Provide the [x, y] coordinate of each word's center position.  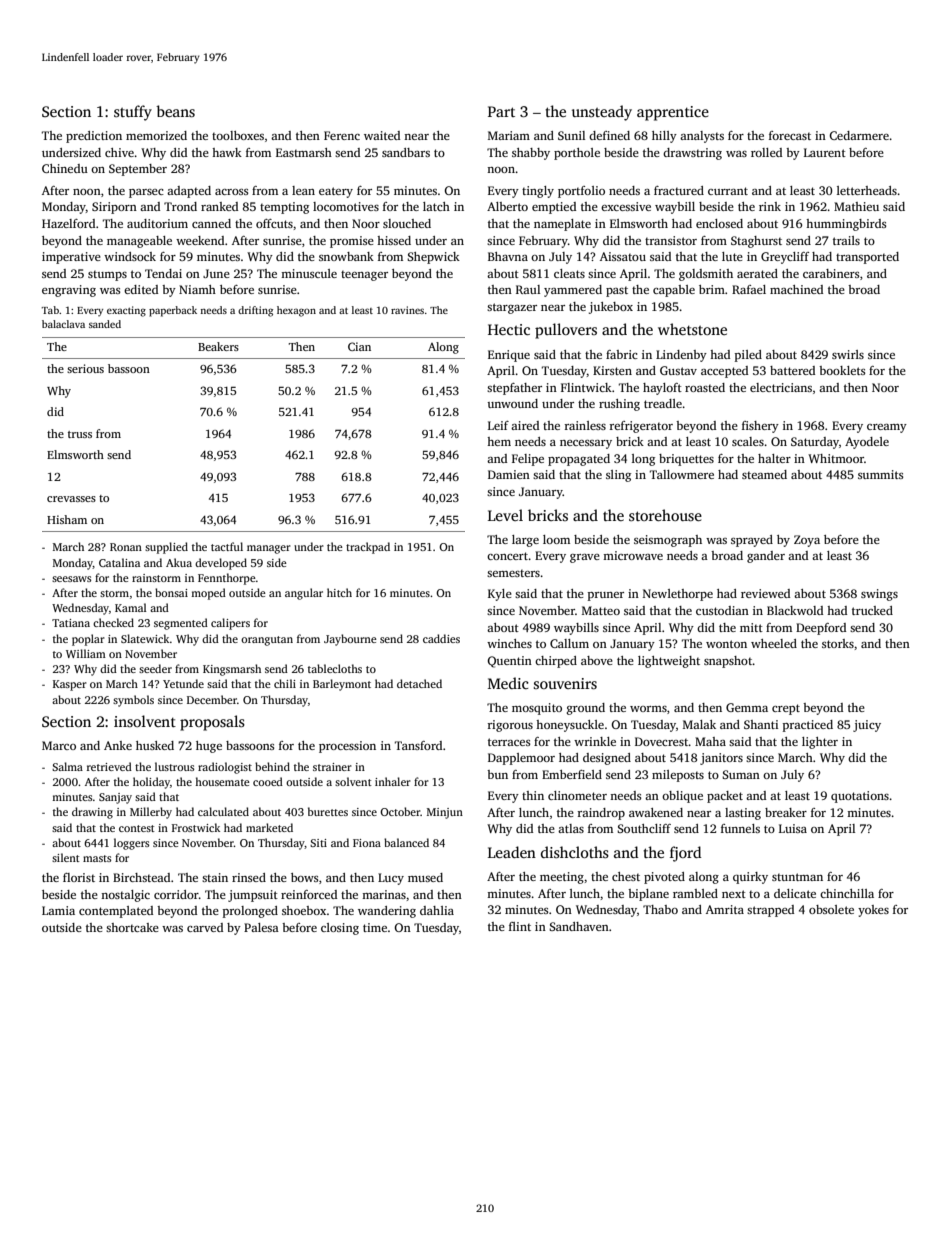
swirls [848, 354]
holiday [151, 783]
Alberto [507, 206]
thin [533, 795]
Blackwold [795, 610]
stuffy [133, 113]
